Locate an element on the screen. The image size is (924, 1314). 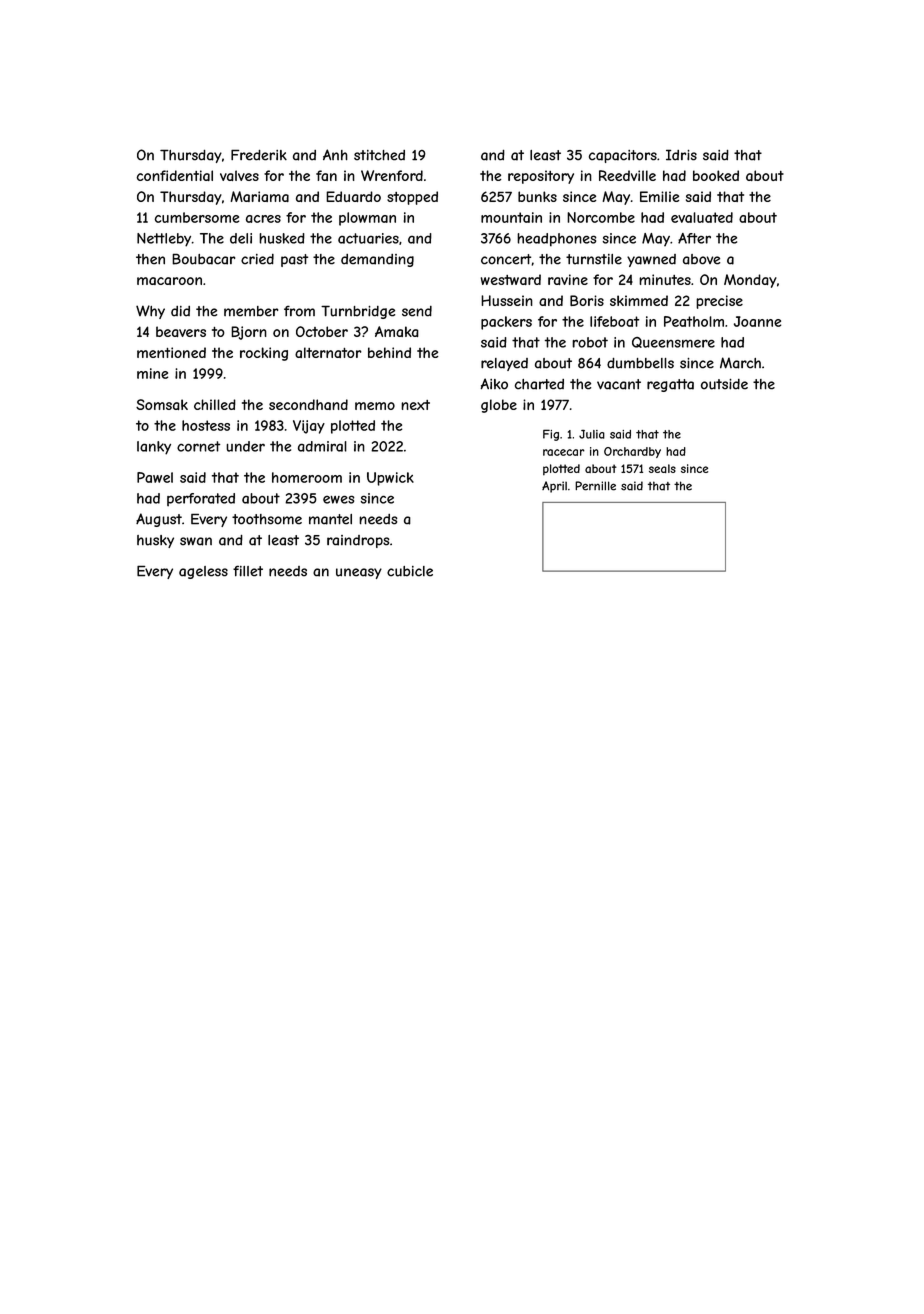
outside is located at coordinates (724, 384).
